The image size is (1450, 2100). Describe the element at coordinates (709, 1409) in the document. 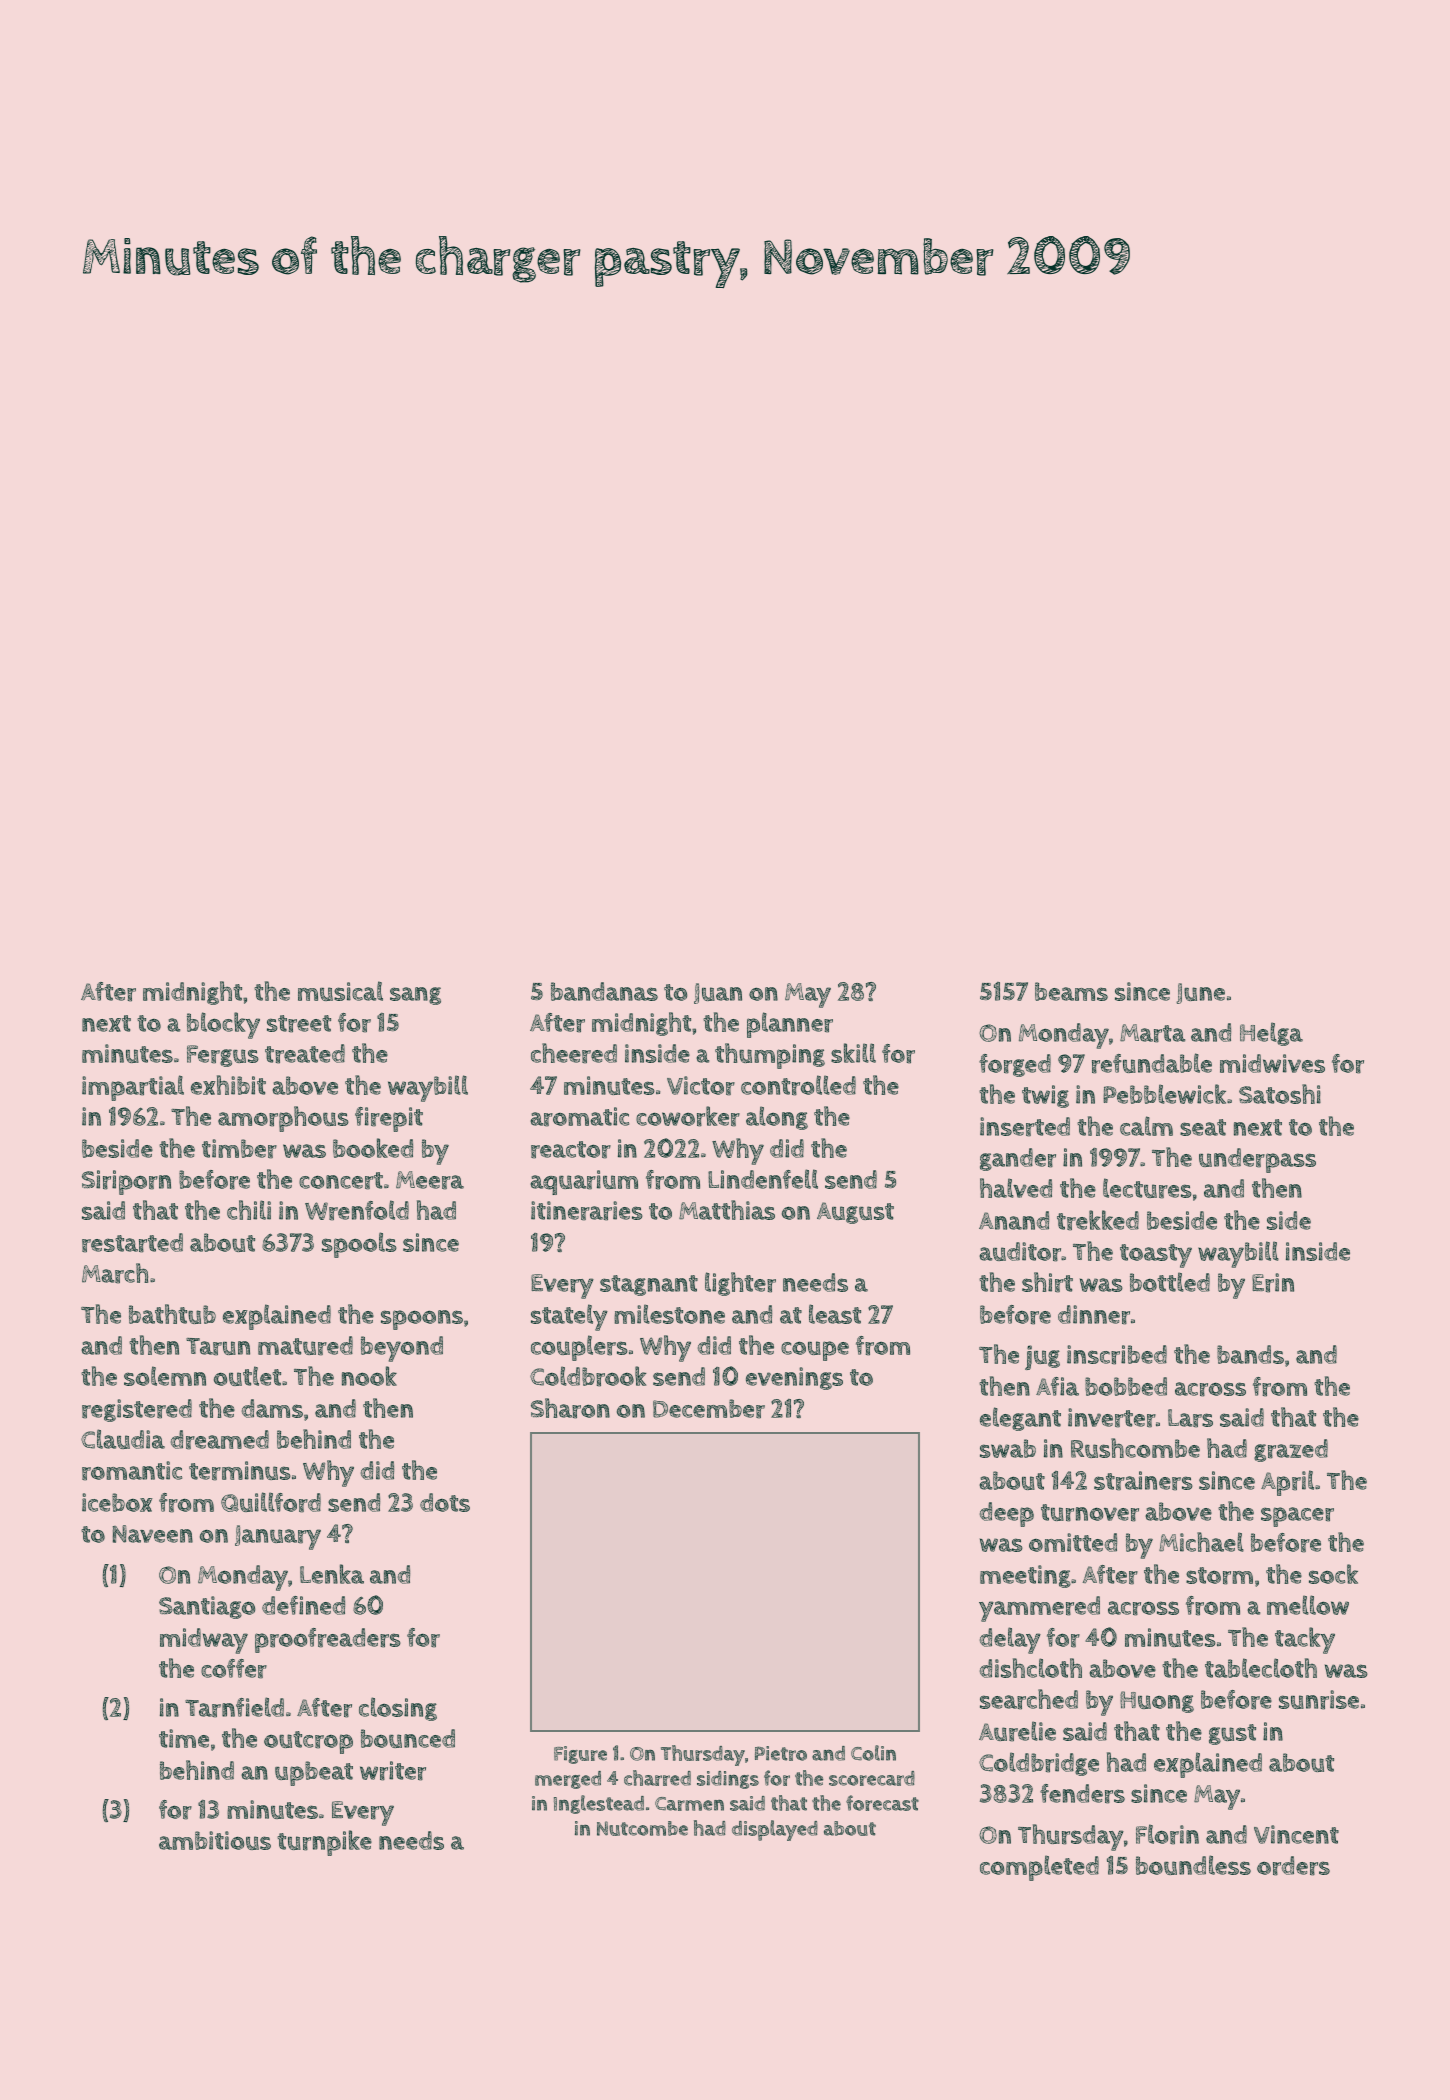

I see `December` at that location.
